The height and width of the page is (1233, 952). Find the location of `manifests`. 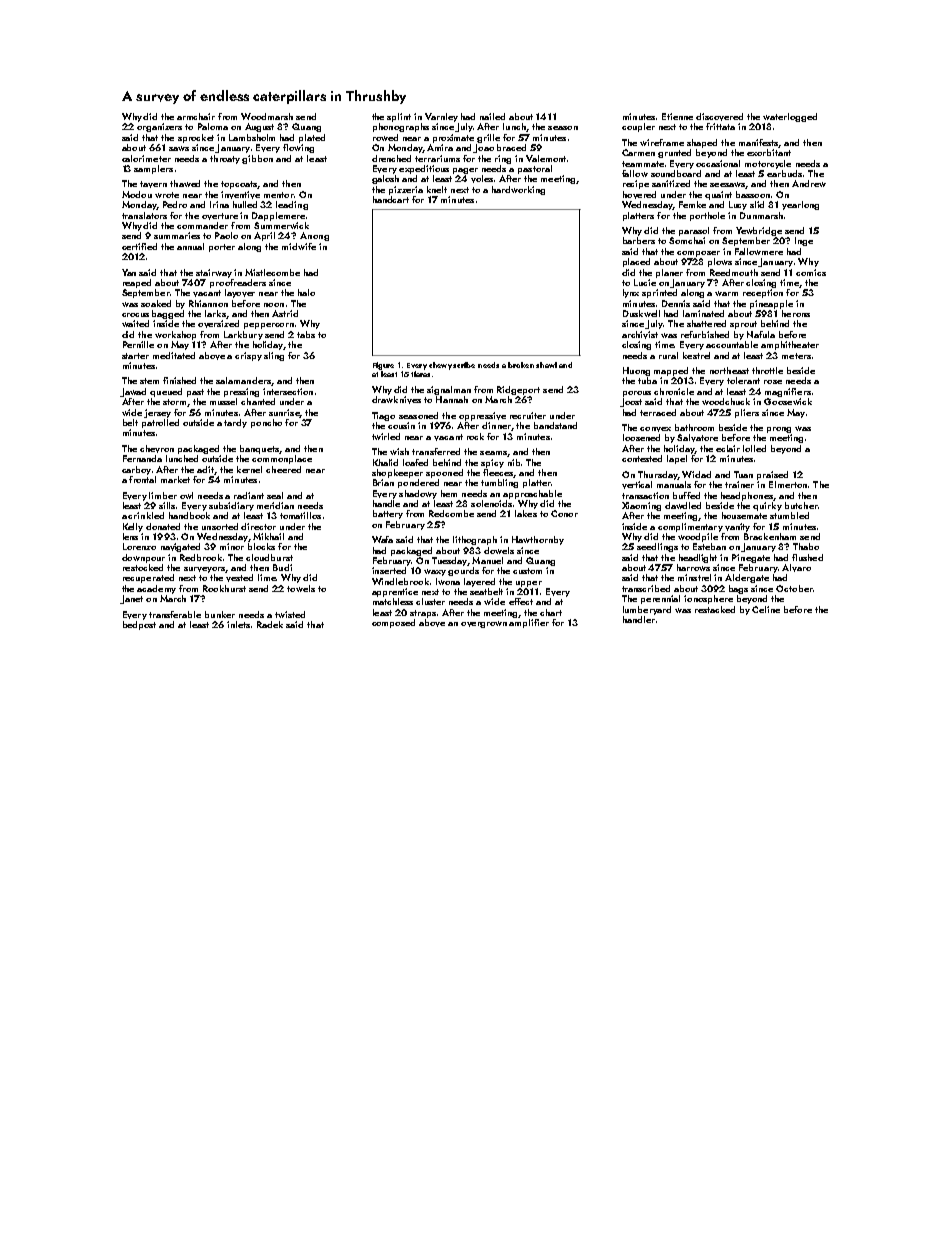

manifests is located at coordinates (759, 143).
